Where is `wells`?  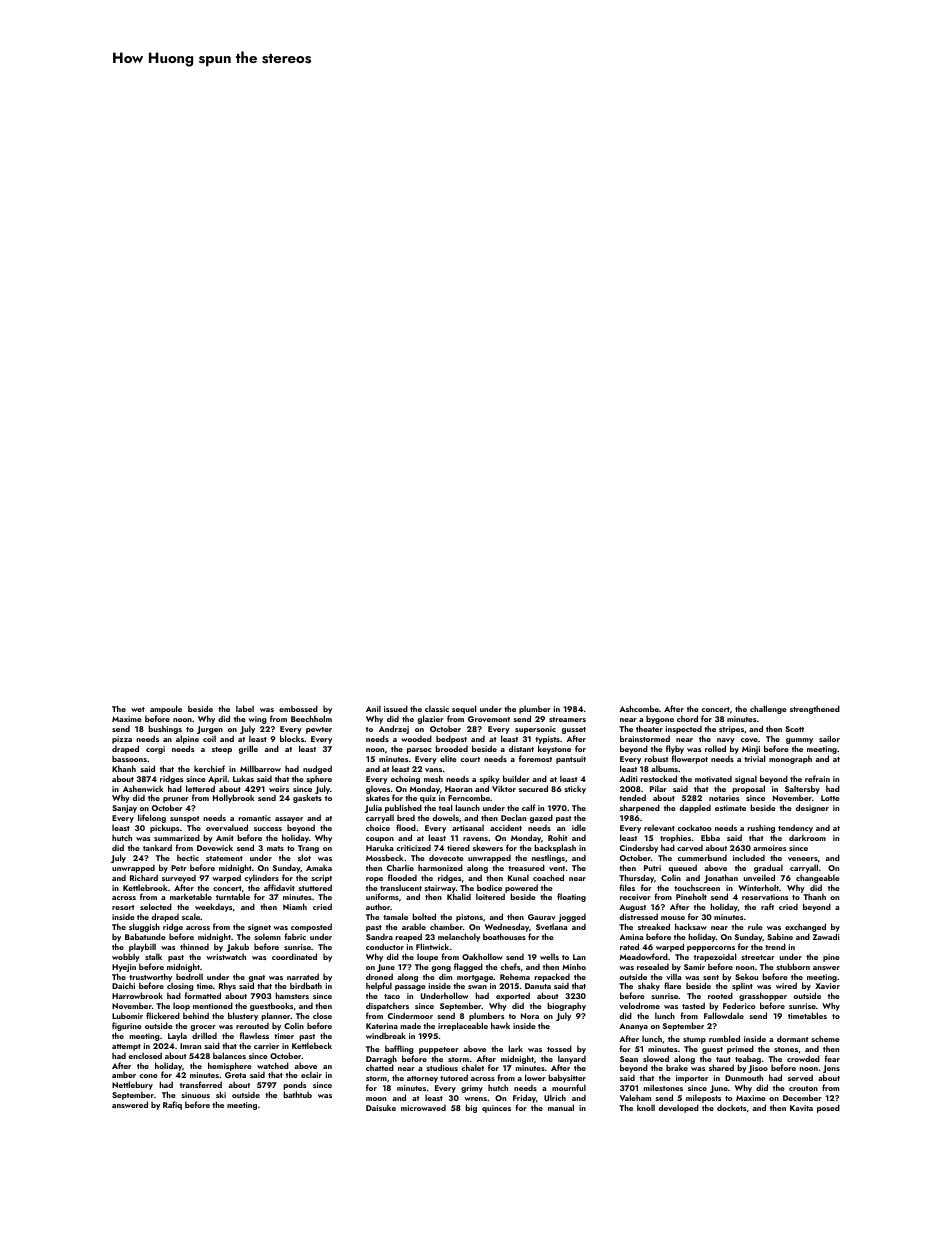 wells is located at coordinates (549, 956).
